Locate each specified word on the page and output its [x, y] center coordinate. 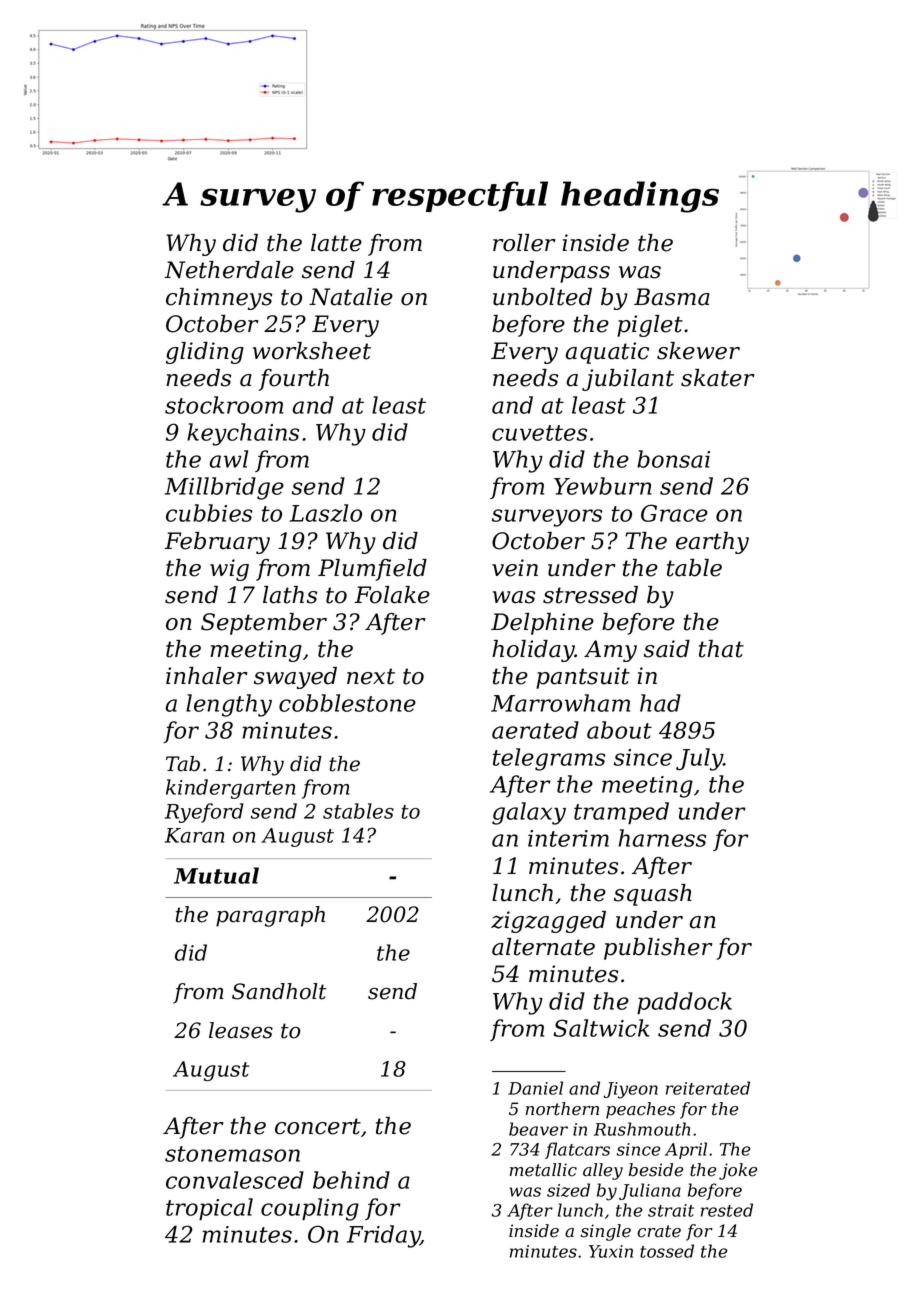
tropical [209, 1209]
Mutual [216, 875]
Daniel [535, 1088]
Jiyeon [631, 1090]
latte [336, 243]
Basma [672, 297]
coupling [310, 1209]
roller [524, 243]
